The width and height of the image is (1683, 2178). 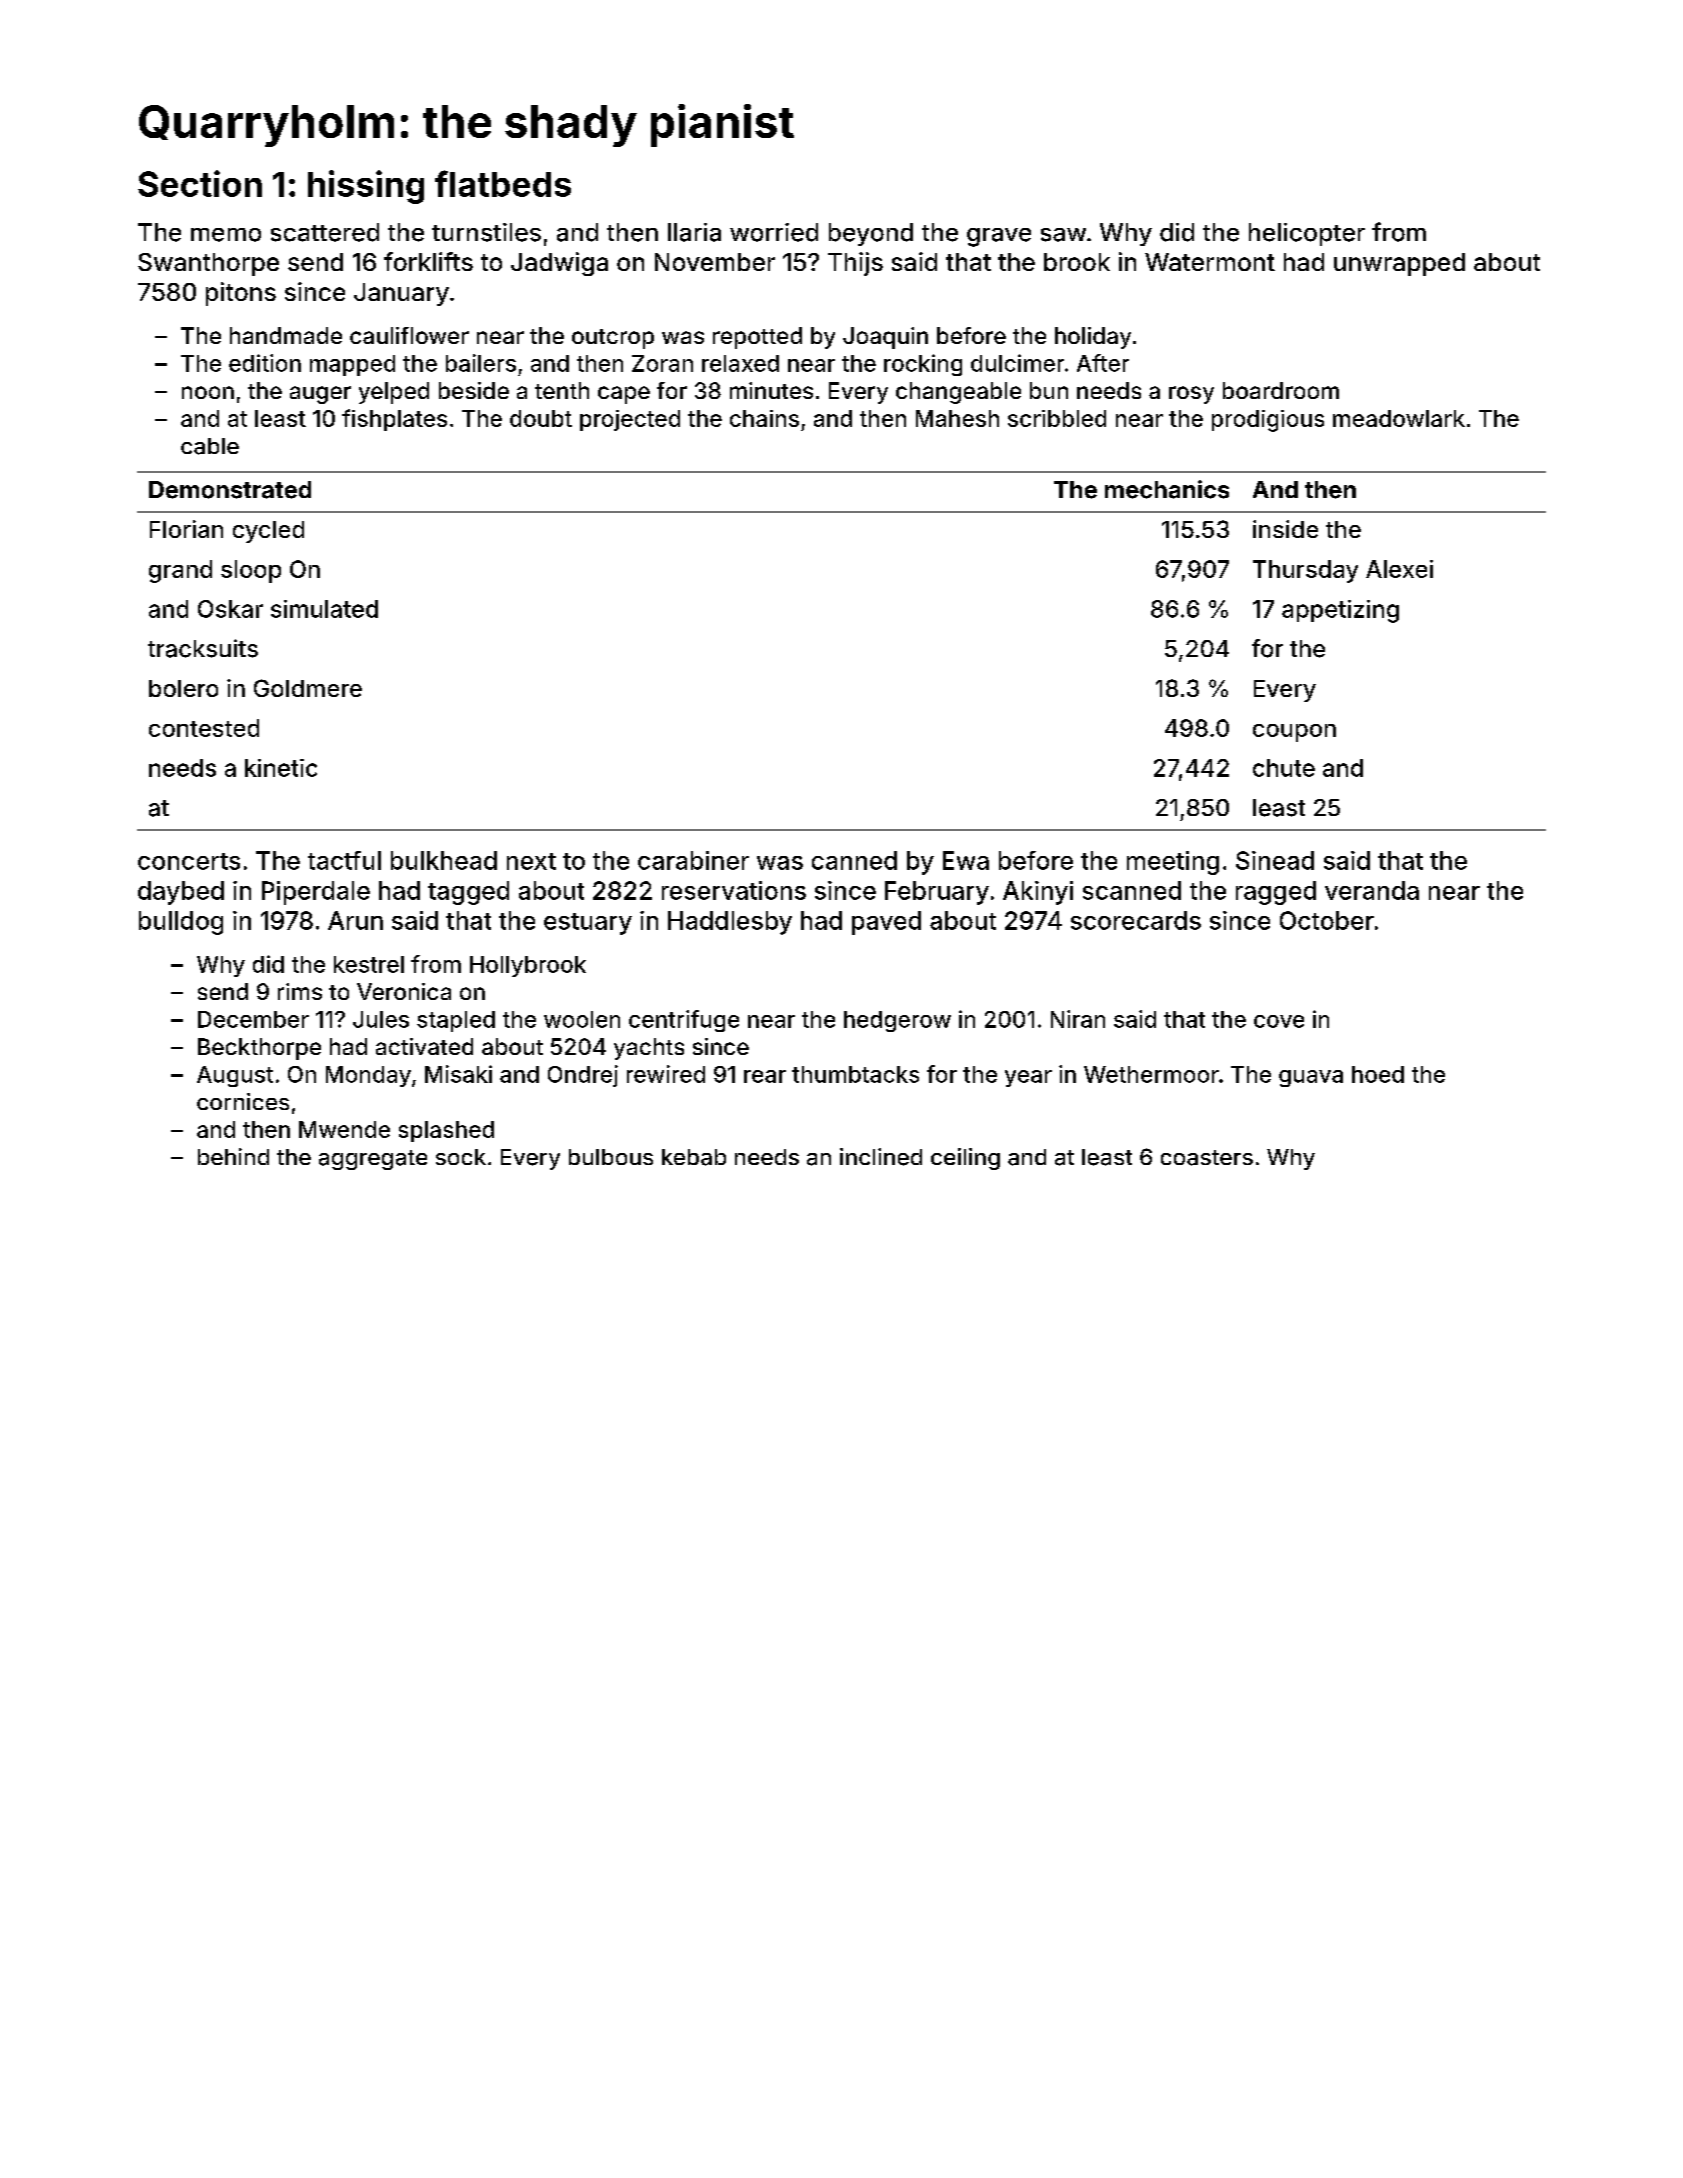 I want to click on Misaki, so click(x=458, y=1074).
